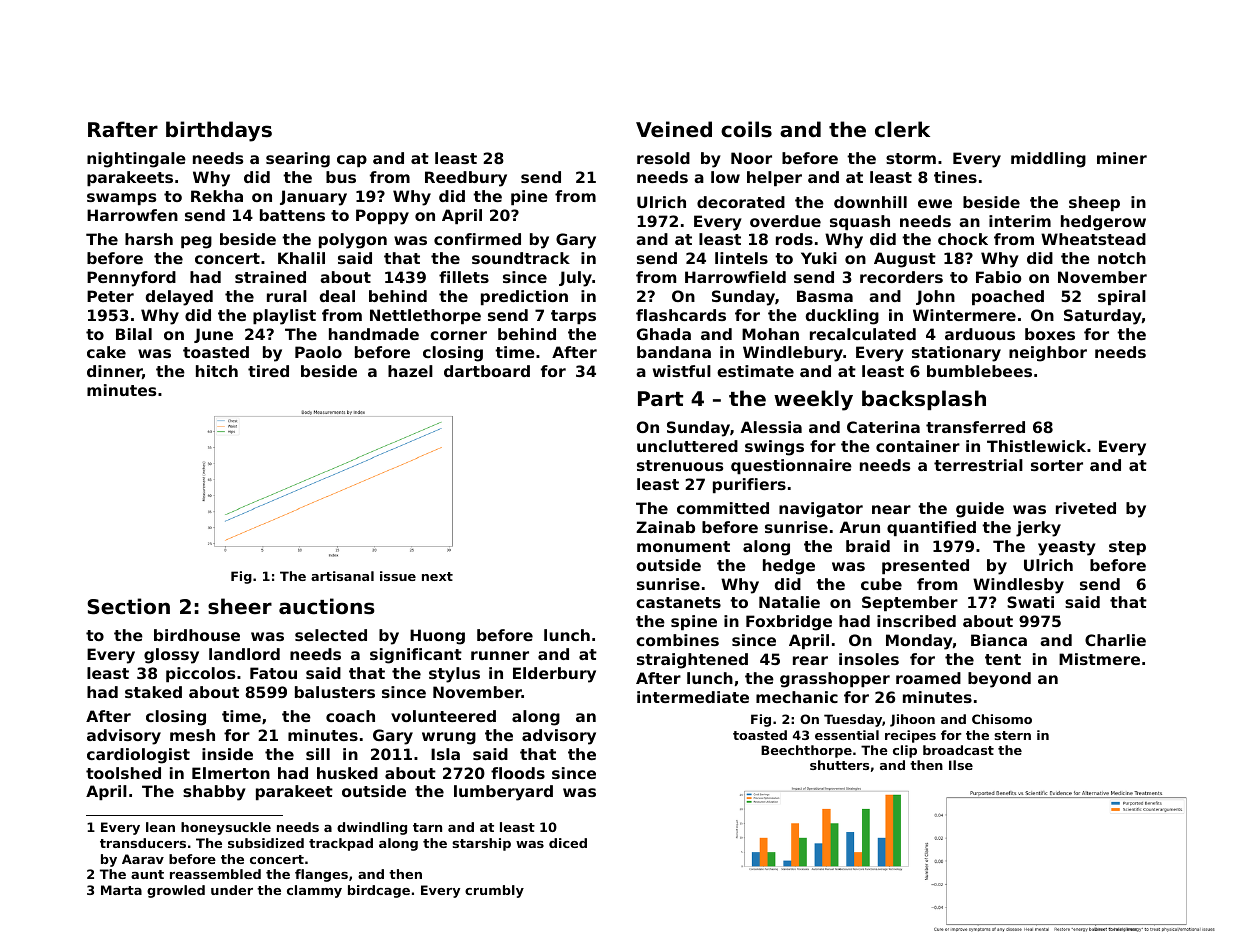 The height and width of the screenshot is (952, 1233). Describe the element at coordinates (134, 334) in the screenshot. I see `Bilal` at that location.
